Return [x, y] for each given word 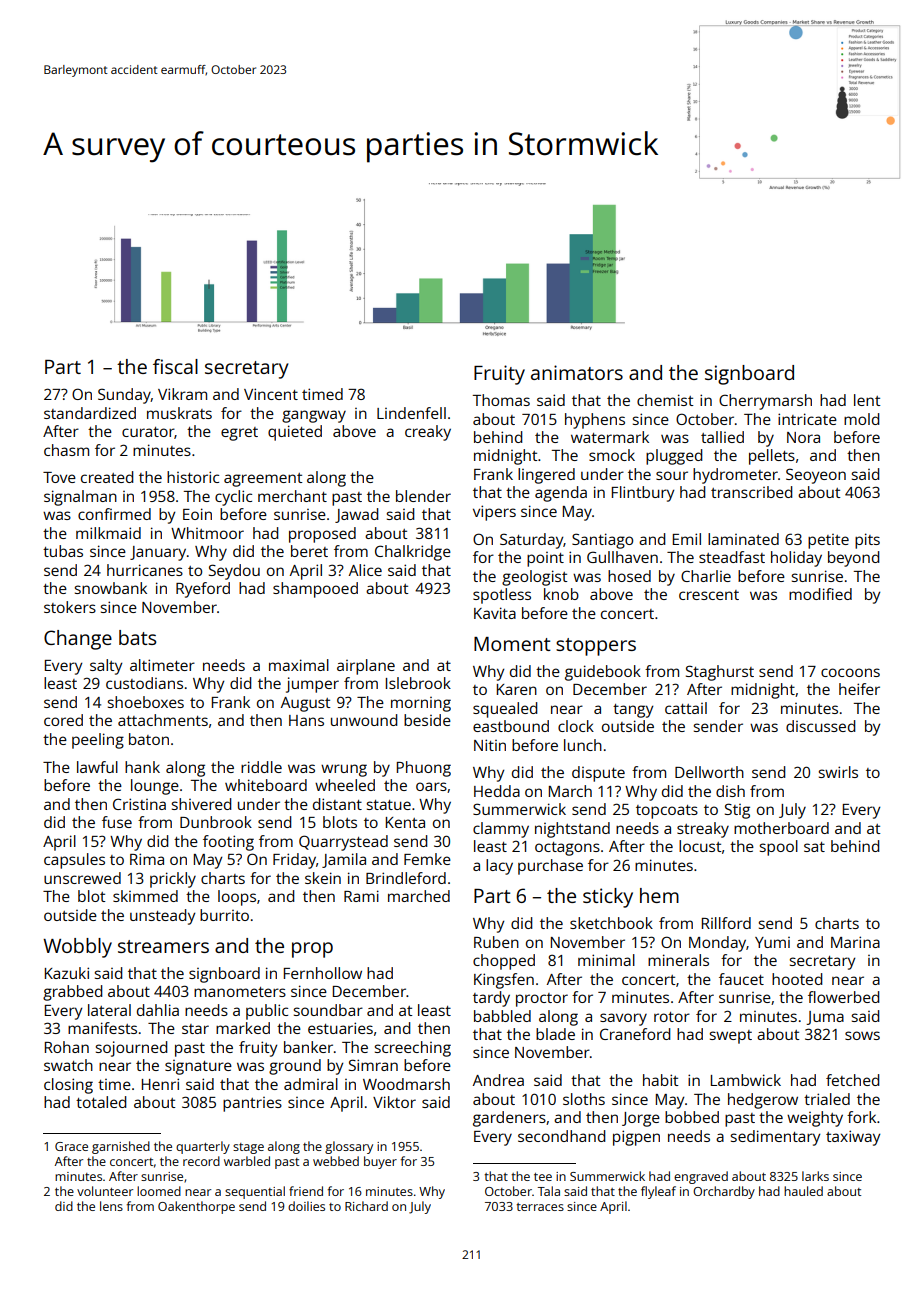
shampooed [315, 590]
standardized [90, 413]
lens [111, 1206]
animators [577, 372]
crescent [709, 595]
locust [700, 846]
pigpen [636, 1138]
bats [137, 637]
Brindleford [406, 878]
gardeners [509, 1119]
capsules [74, 861]
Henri [160, 1084]
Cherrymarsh [765, 402]
